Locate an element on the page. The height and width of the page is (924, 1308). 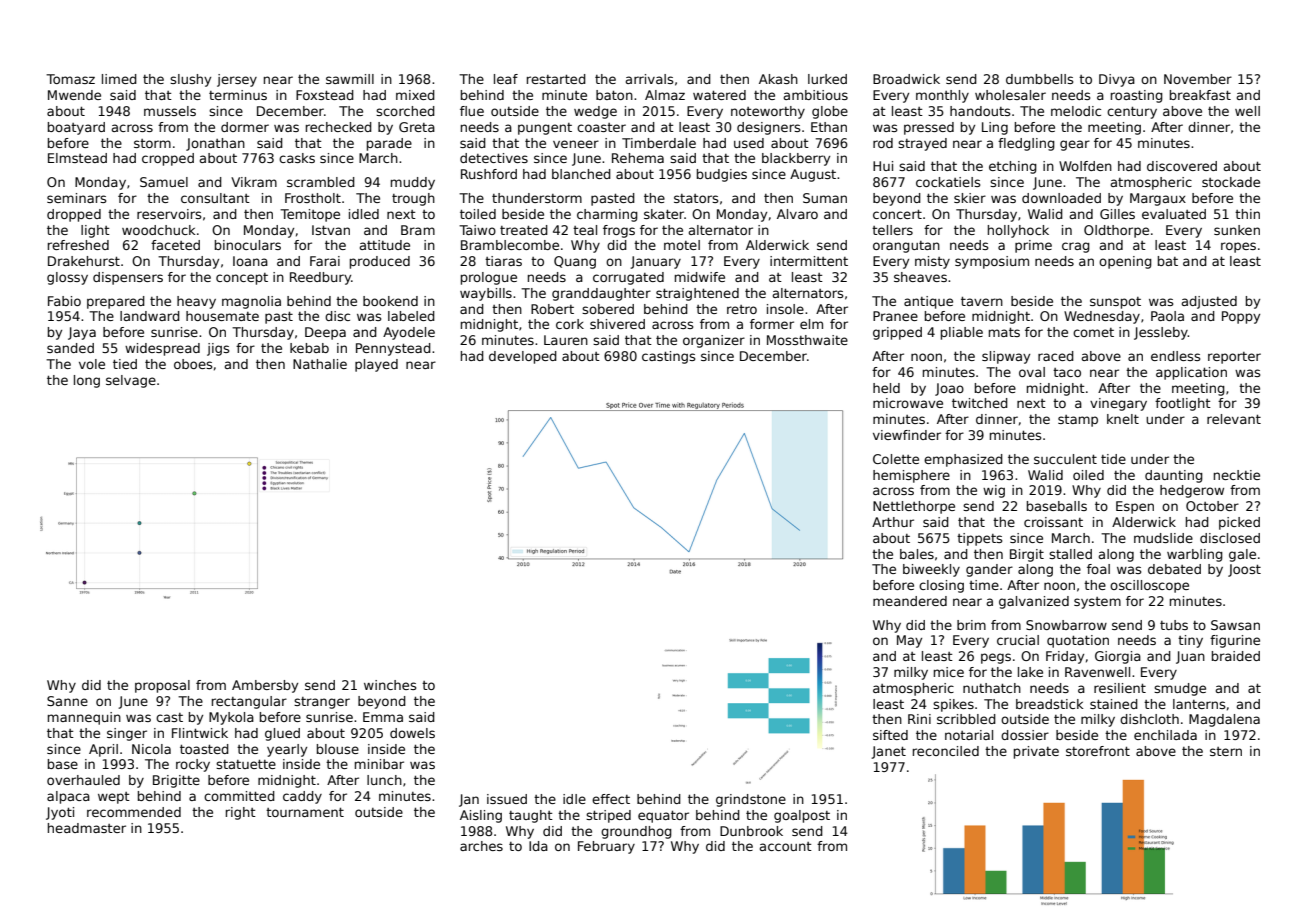
selvage is located at coordinates (131, 381).
